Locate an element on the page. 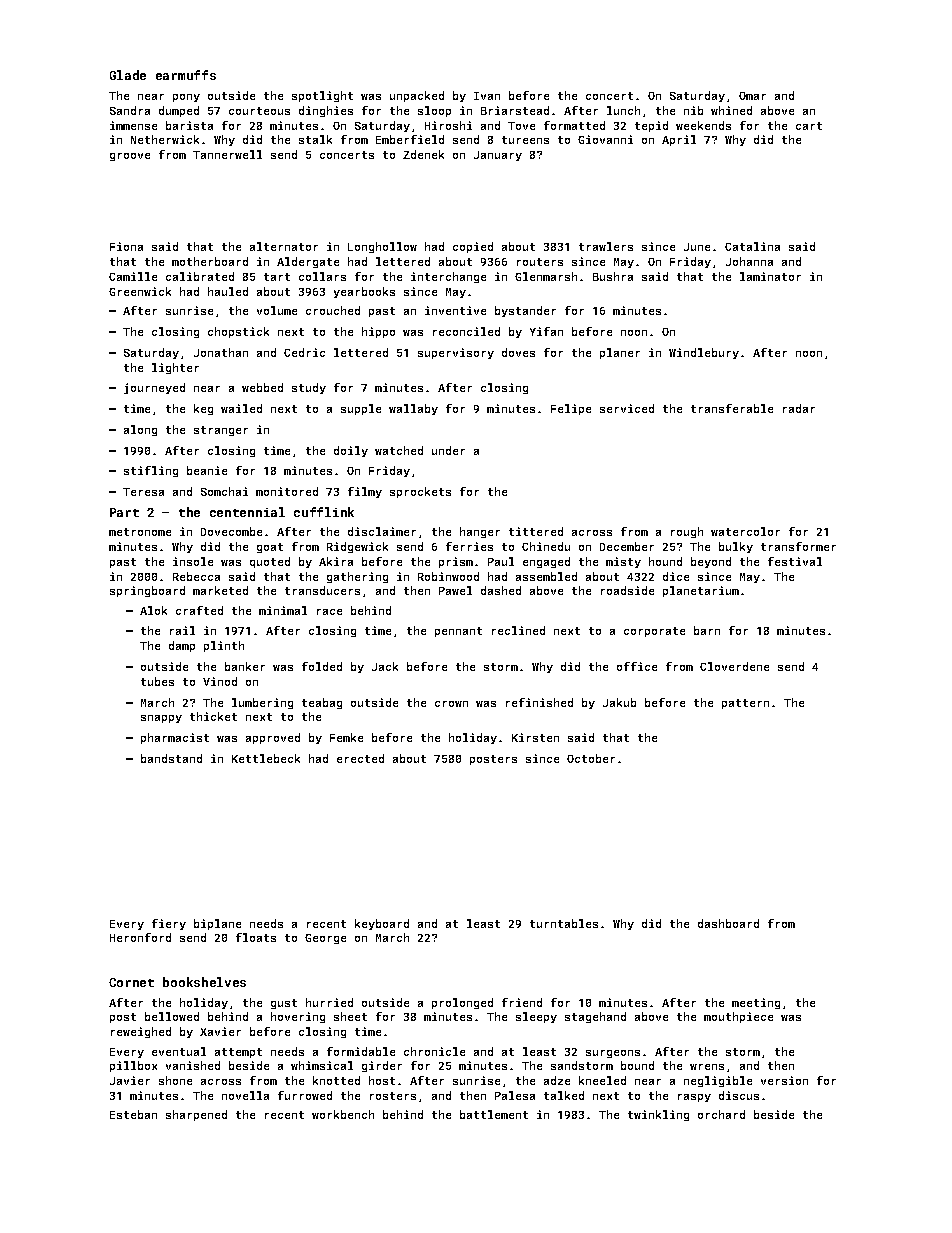  earmuffs is located at coordinates (186, 75).
